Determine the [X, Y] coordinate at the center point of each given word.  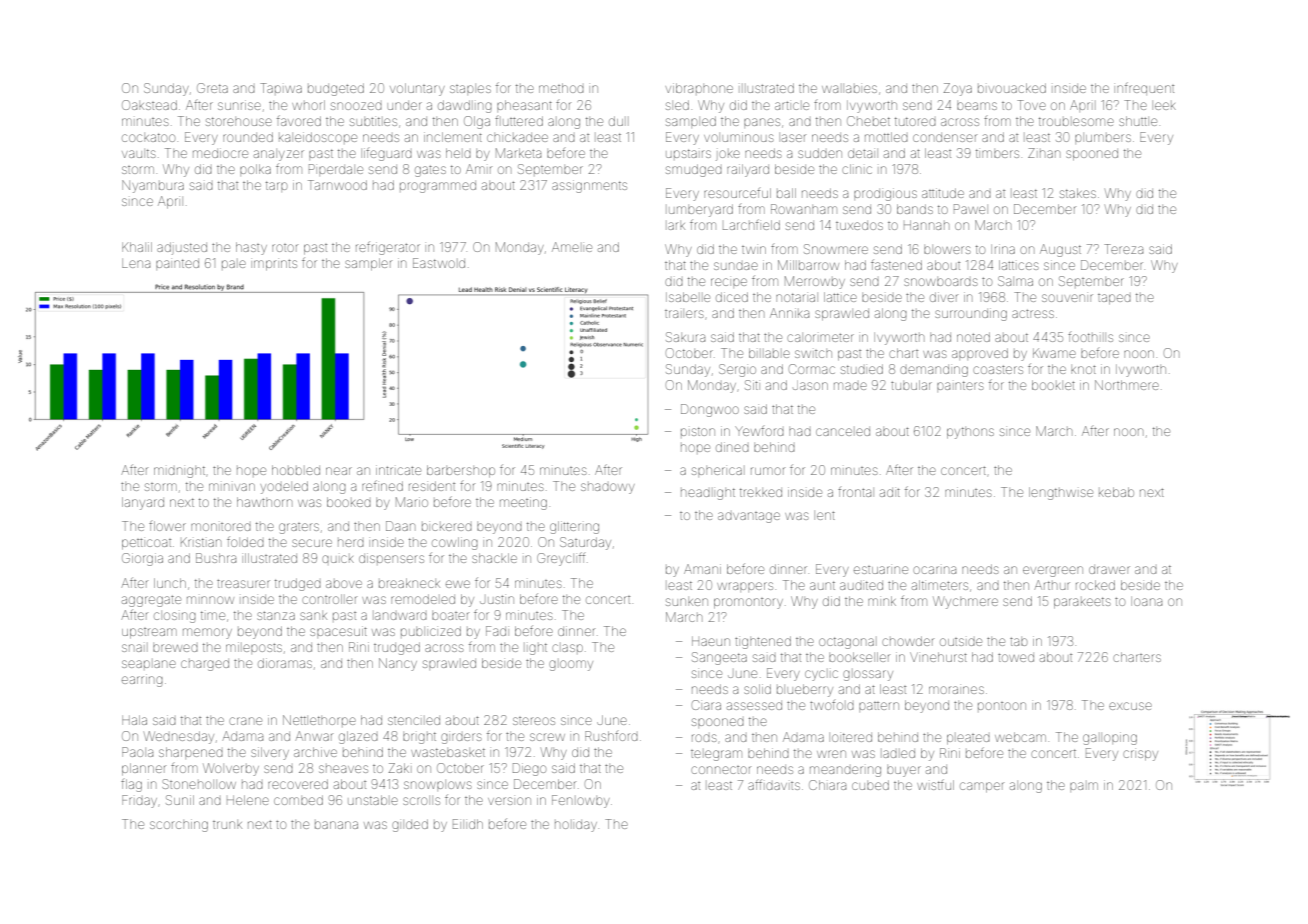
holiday [576, 826]
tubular [911, 385]
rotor [285, 248]
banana [336, 825]
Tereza [1123, 249]
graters [299, 528]
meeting [523, 503]
